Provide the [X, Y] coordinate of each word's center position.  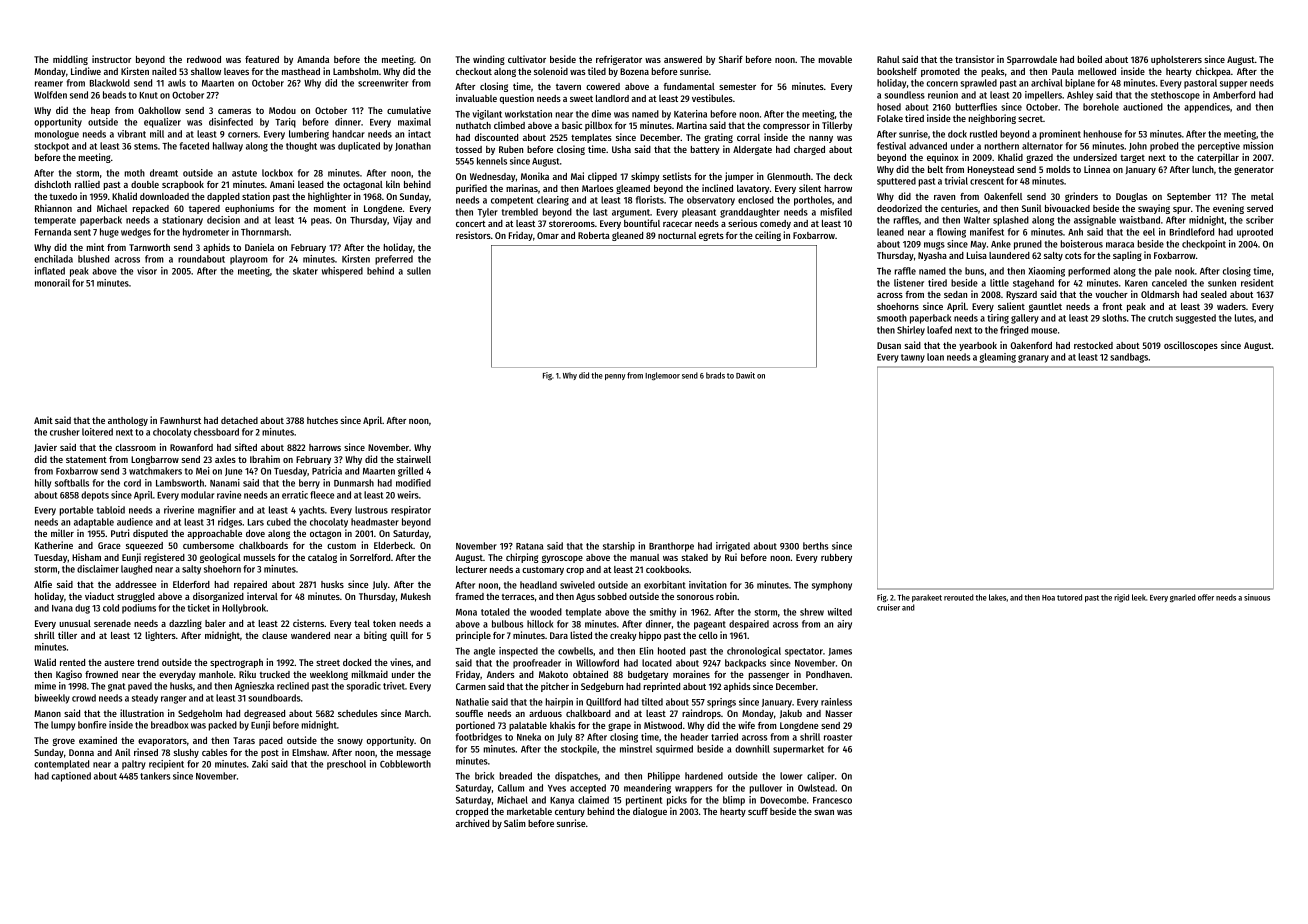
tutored [1069, 597]
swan [824, 812]
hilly [43, 484]
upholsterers [1176, 60]
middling [70, 60]
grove [64, 742]
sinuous [1257, 597]
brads [715, 375]
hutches [322, 420]
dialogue [650, 812]
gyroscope [562, 559]
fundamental [689, 86]
